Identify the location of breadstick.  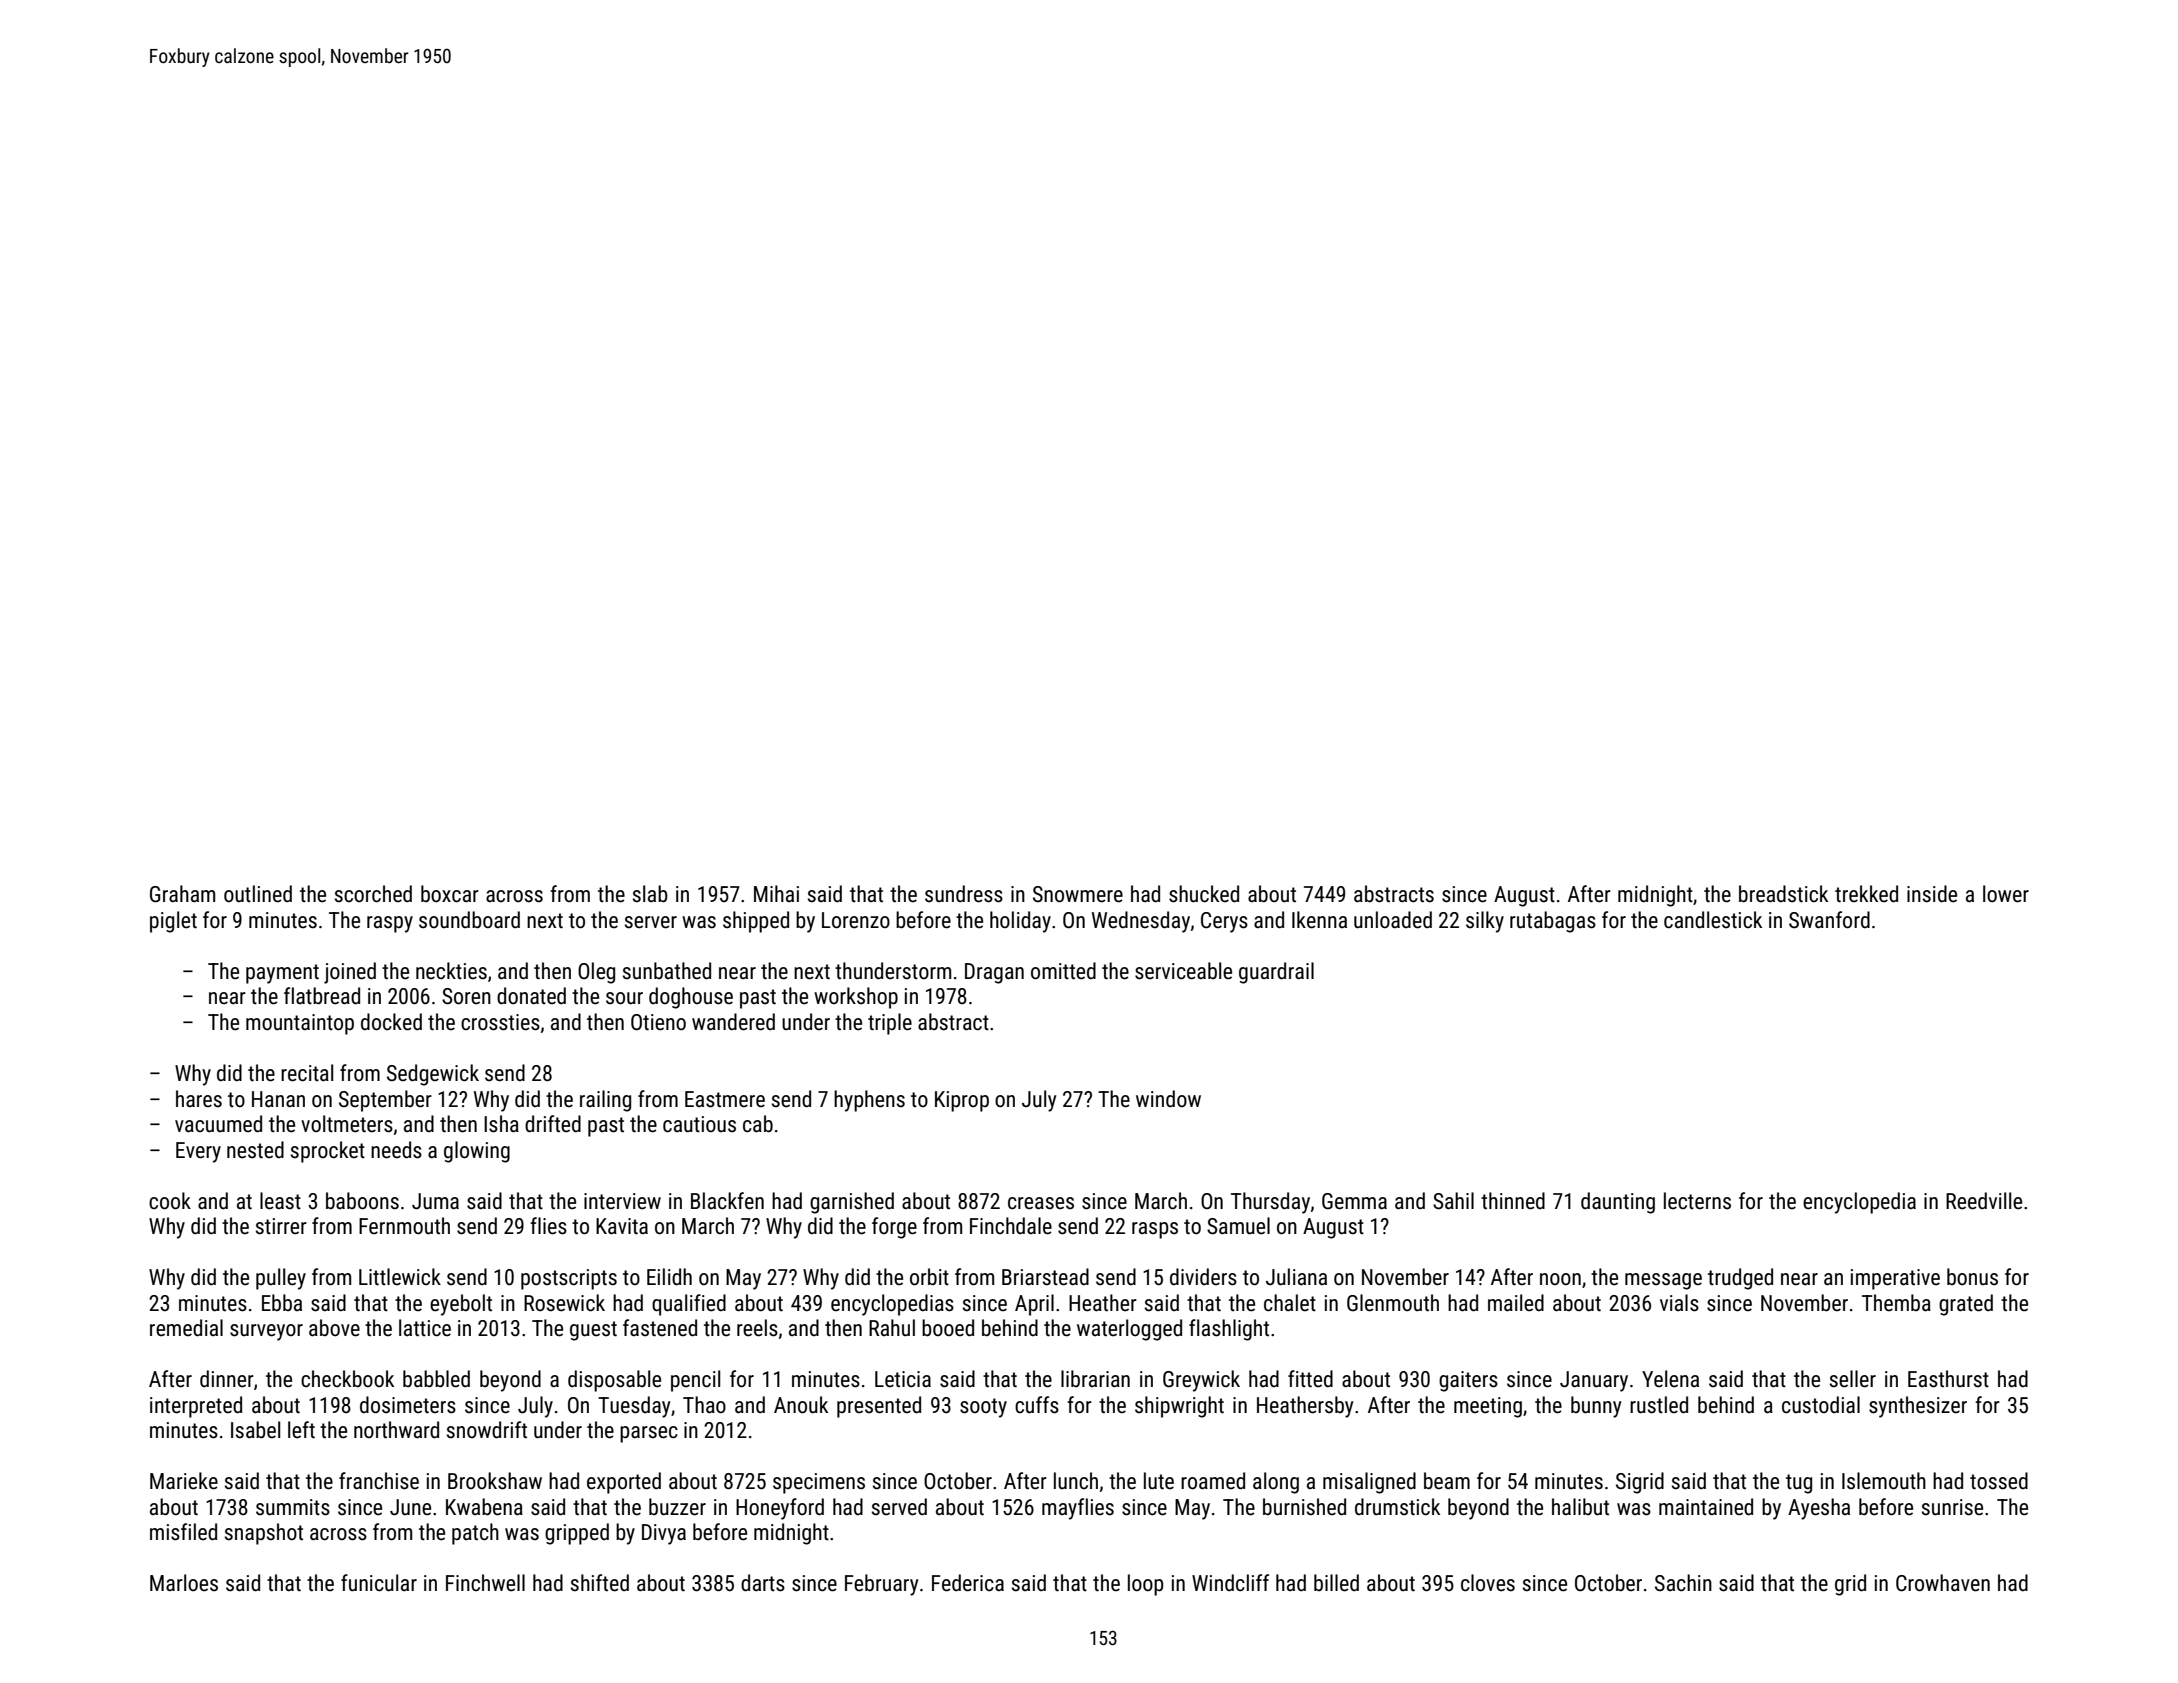
(1783, 894).
